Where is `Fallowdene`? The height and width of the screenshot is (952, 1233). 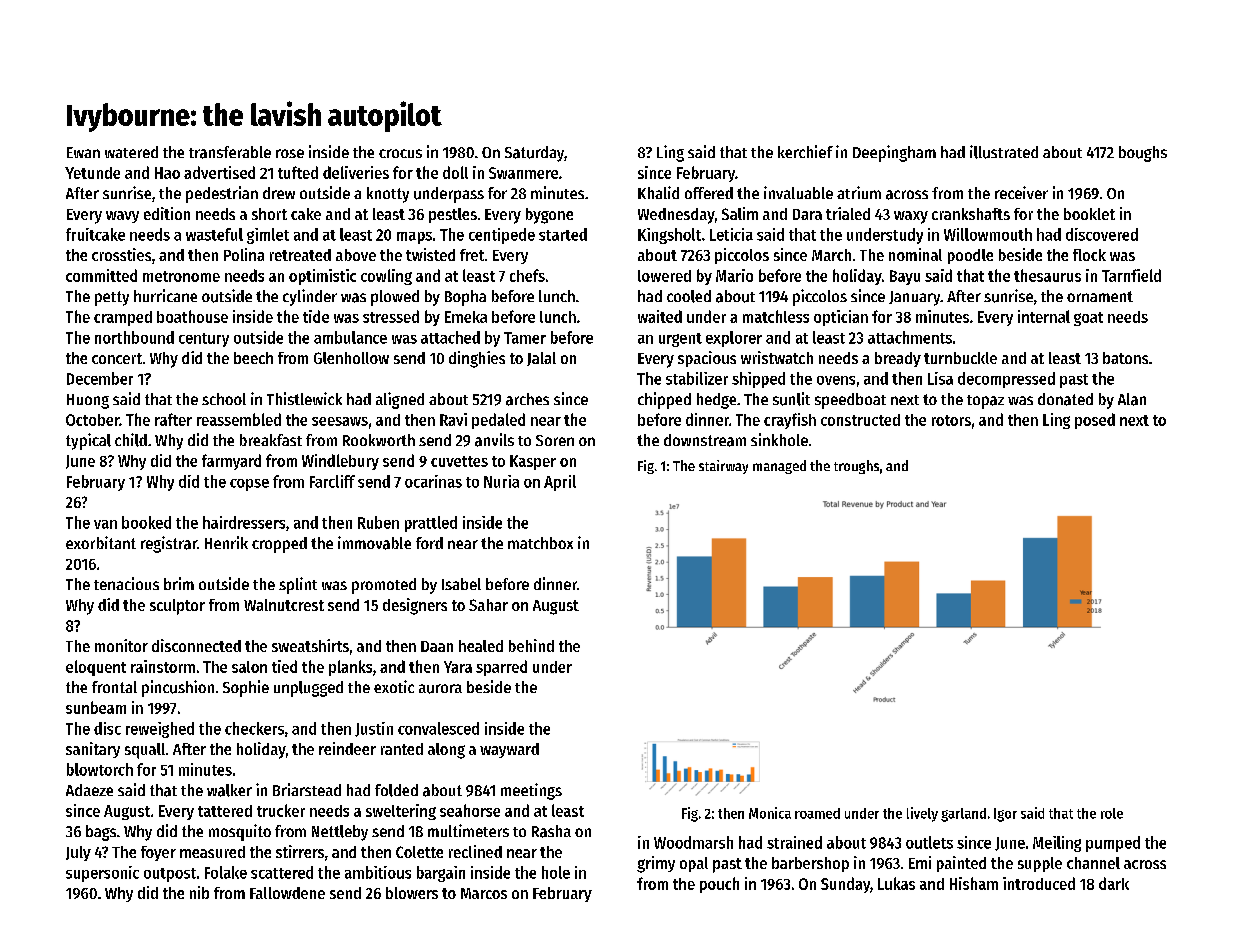
Fallowdene is located at coordinates (287, 893).
